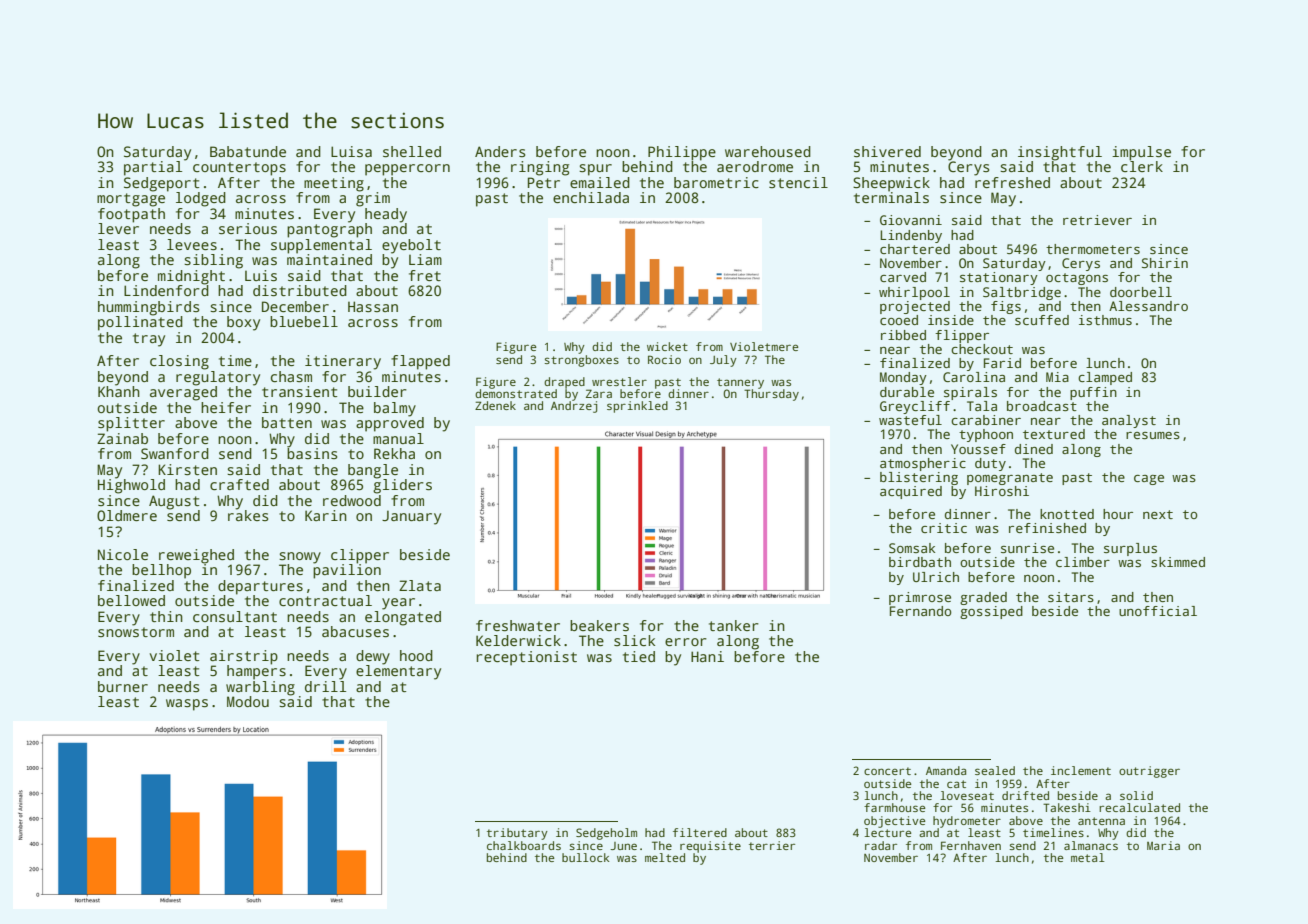  Describe the element at coordinates (606, 834) in the screenshot. I see `Sedgeholm` at that location.
